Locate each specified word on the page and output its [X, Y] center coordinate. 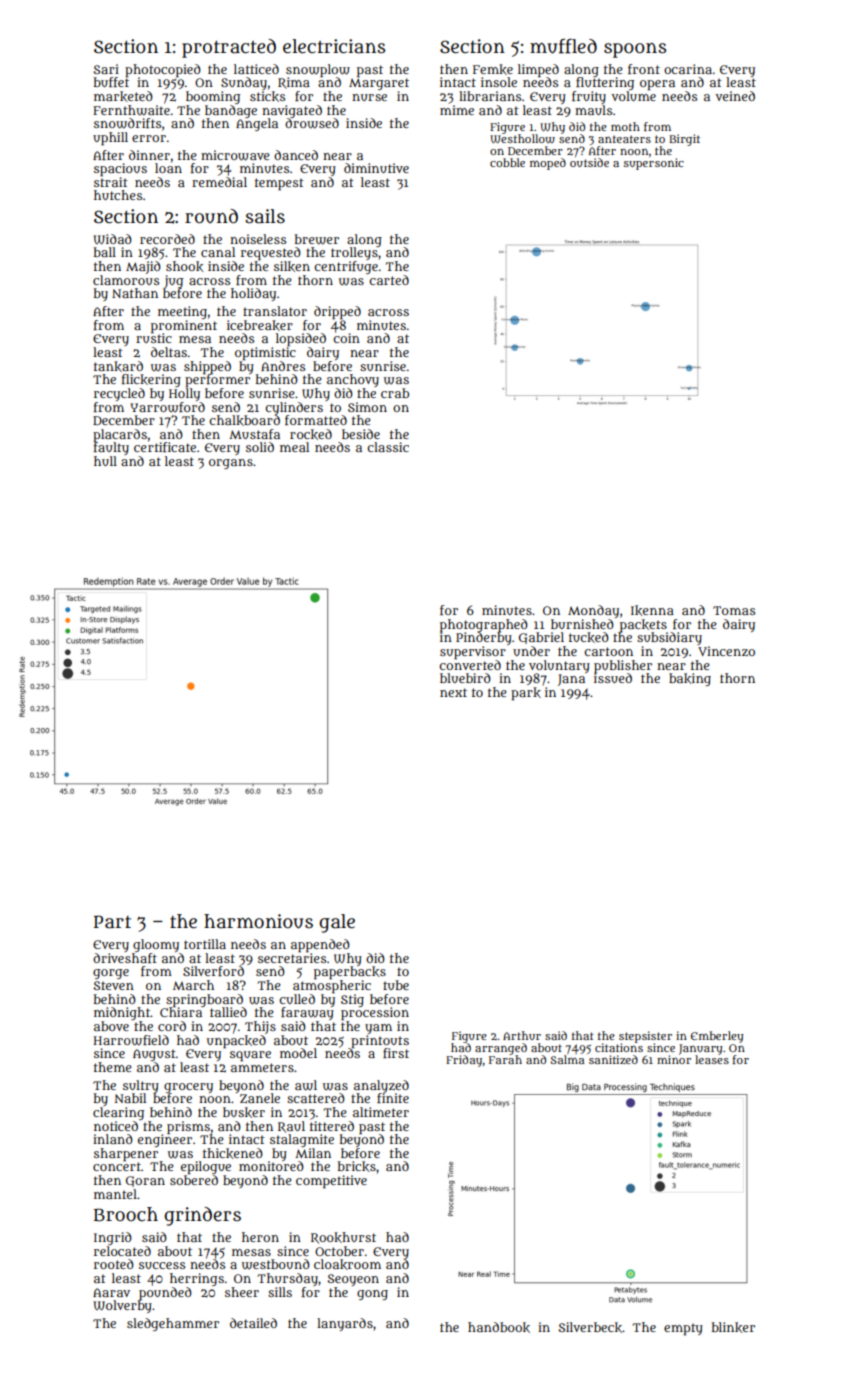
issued [613, 678]
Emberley [717, 1037]
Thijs [260, 1027]
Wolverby [122, 1306]
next [453, 692]
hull [105, 461]
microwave [235, 155]
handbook [499, 1327]
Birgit [684, 140]
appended [320, 946]
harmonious [258, 921]
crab [395, 393]
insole [499, 82]
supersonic [654, 164]
